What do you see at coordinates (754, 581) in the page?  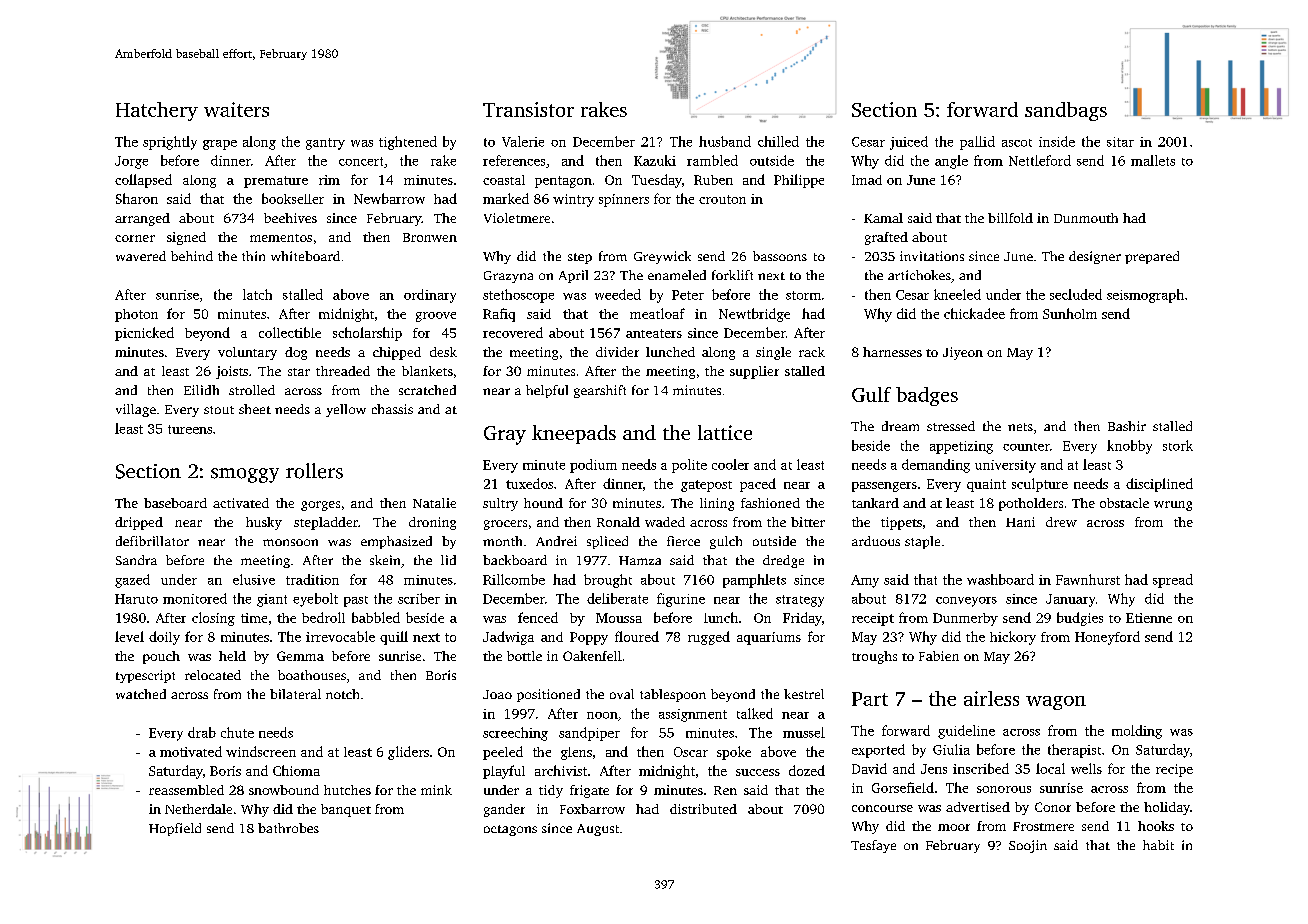 I see `pamphlets` at bounding box center [754, 581].
